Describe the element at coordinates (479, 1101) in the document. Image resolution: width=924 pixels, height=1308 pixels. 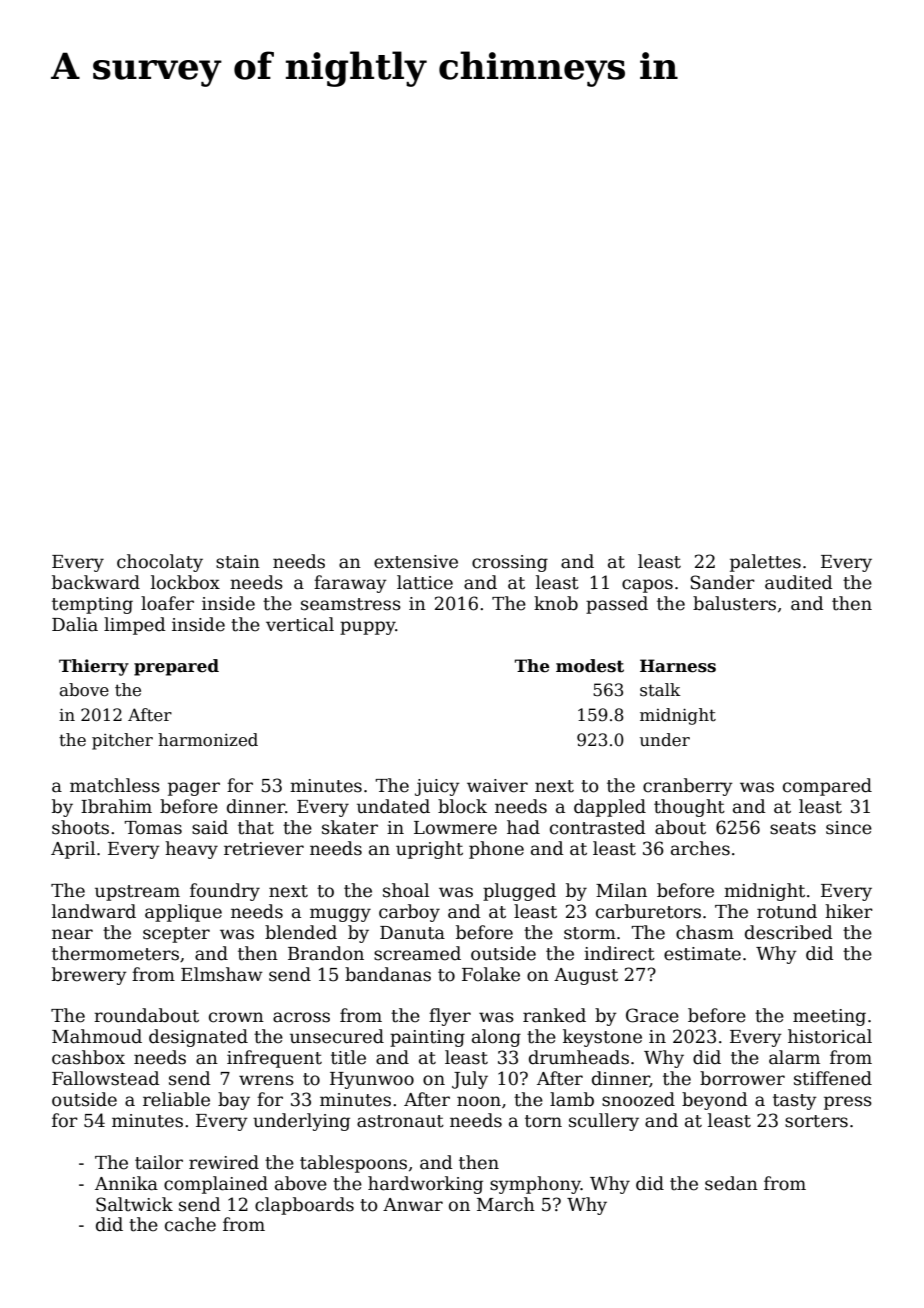
I see `noon` at that location.
